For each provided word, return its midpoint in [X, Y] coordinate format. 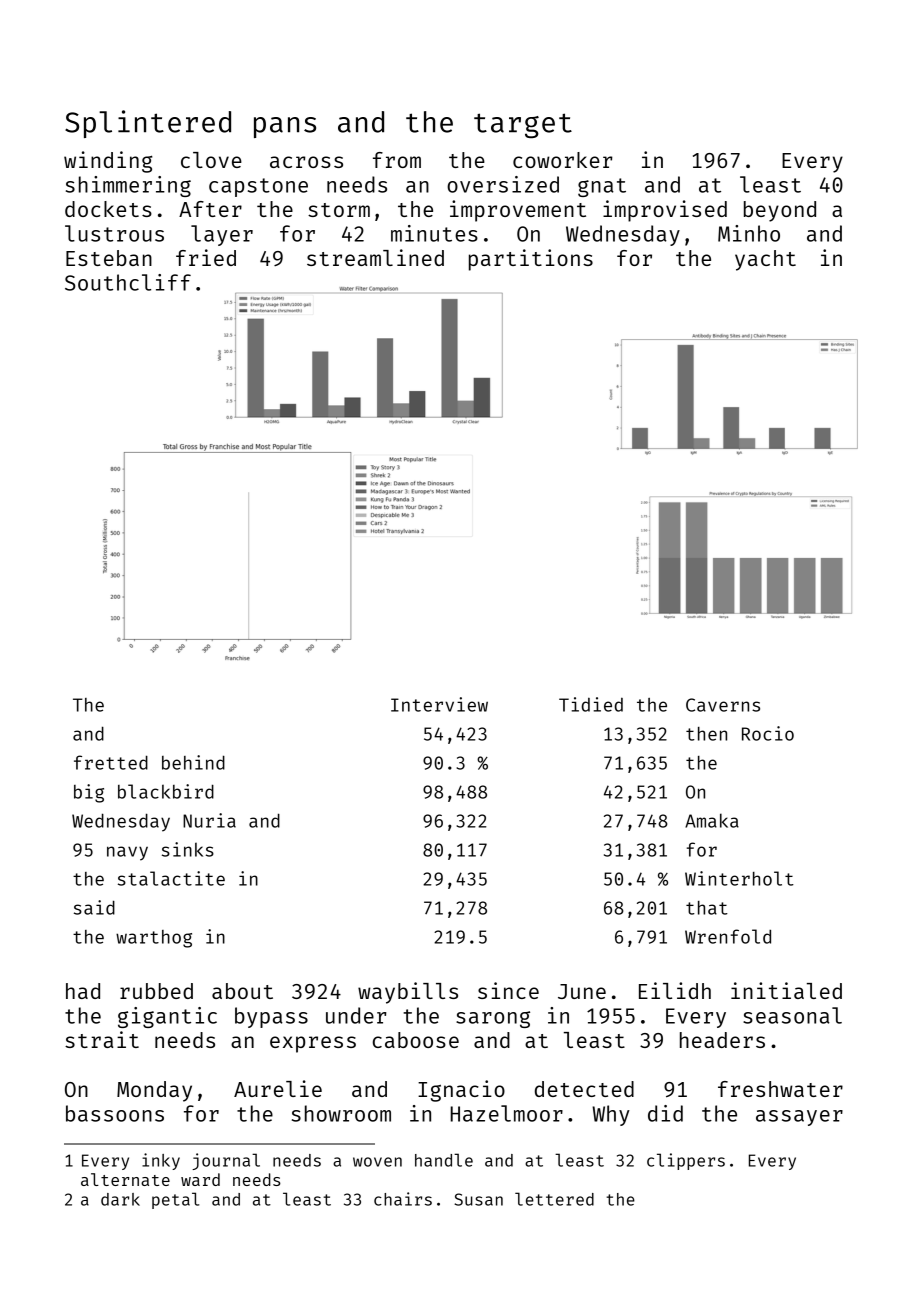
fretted [111, 762]
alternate [125, 1179]
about [242, 991]
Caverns [723, 705]
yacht [765, 260]
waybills [408, 993]
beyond [780, 211]
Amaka [712, 820]
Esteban [109, 258]
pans [285, 127]
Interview [439, 704]
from [397, 160]
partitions [531, 260]
